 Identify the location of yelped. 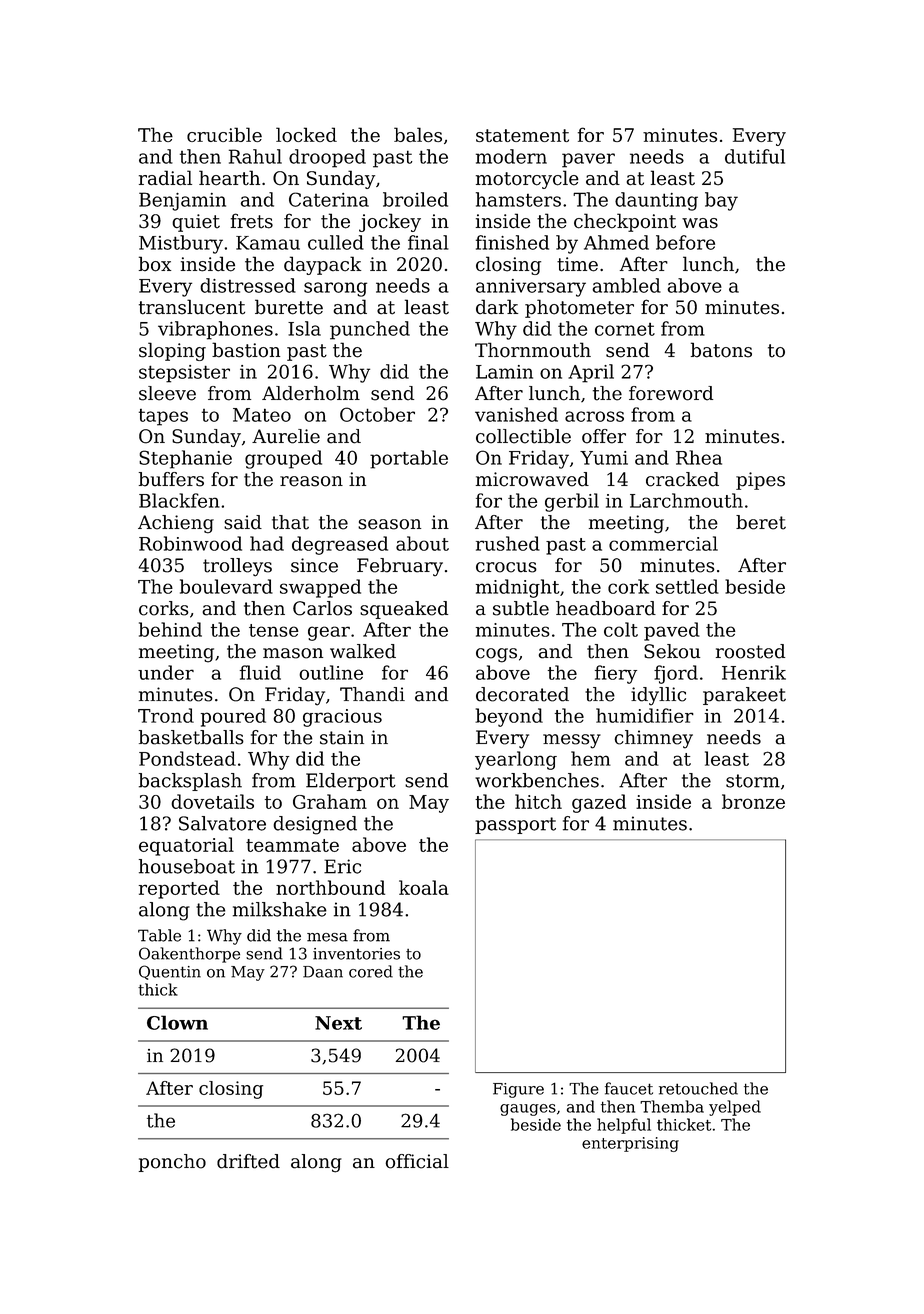
(735, 1108).
